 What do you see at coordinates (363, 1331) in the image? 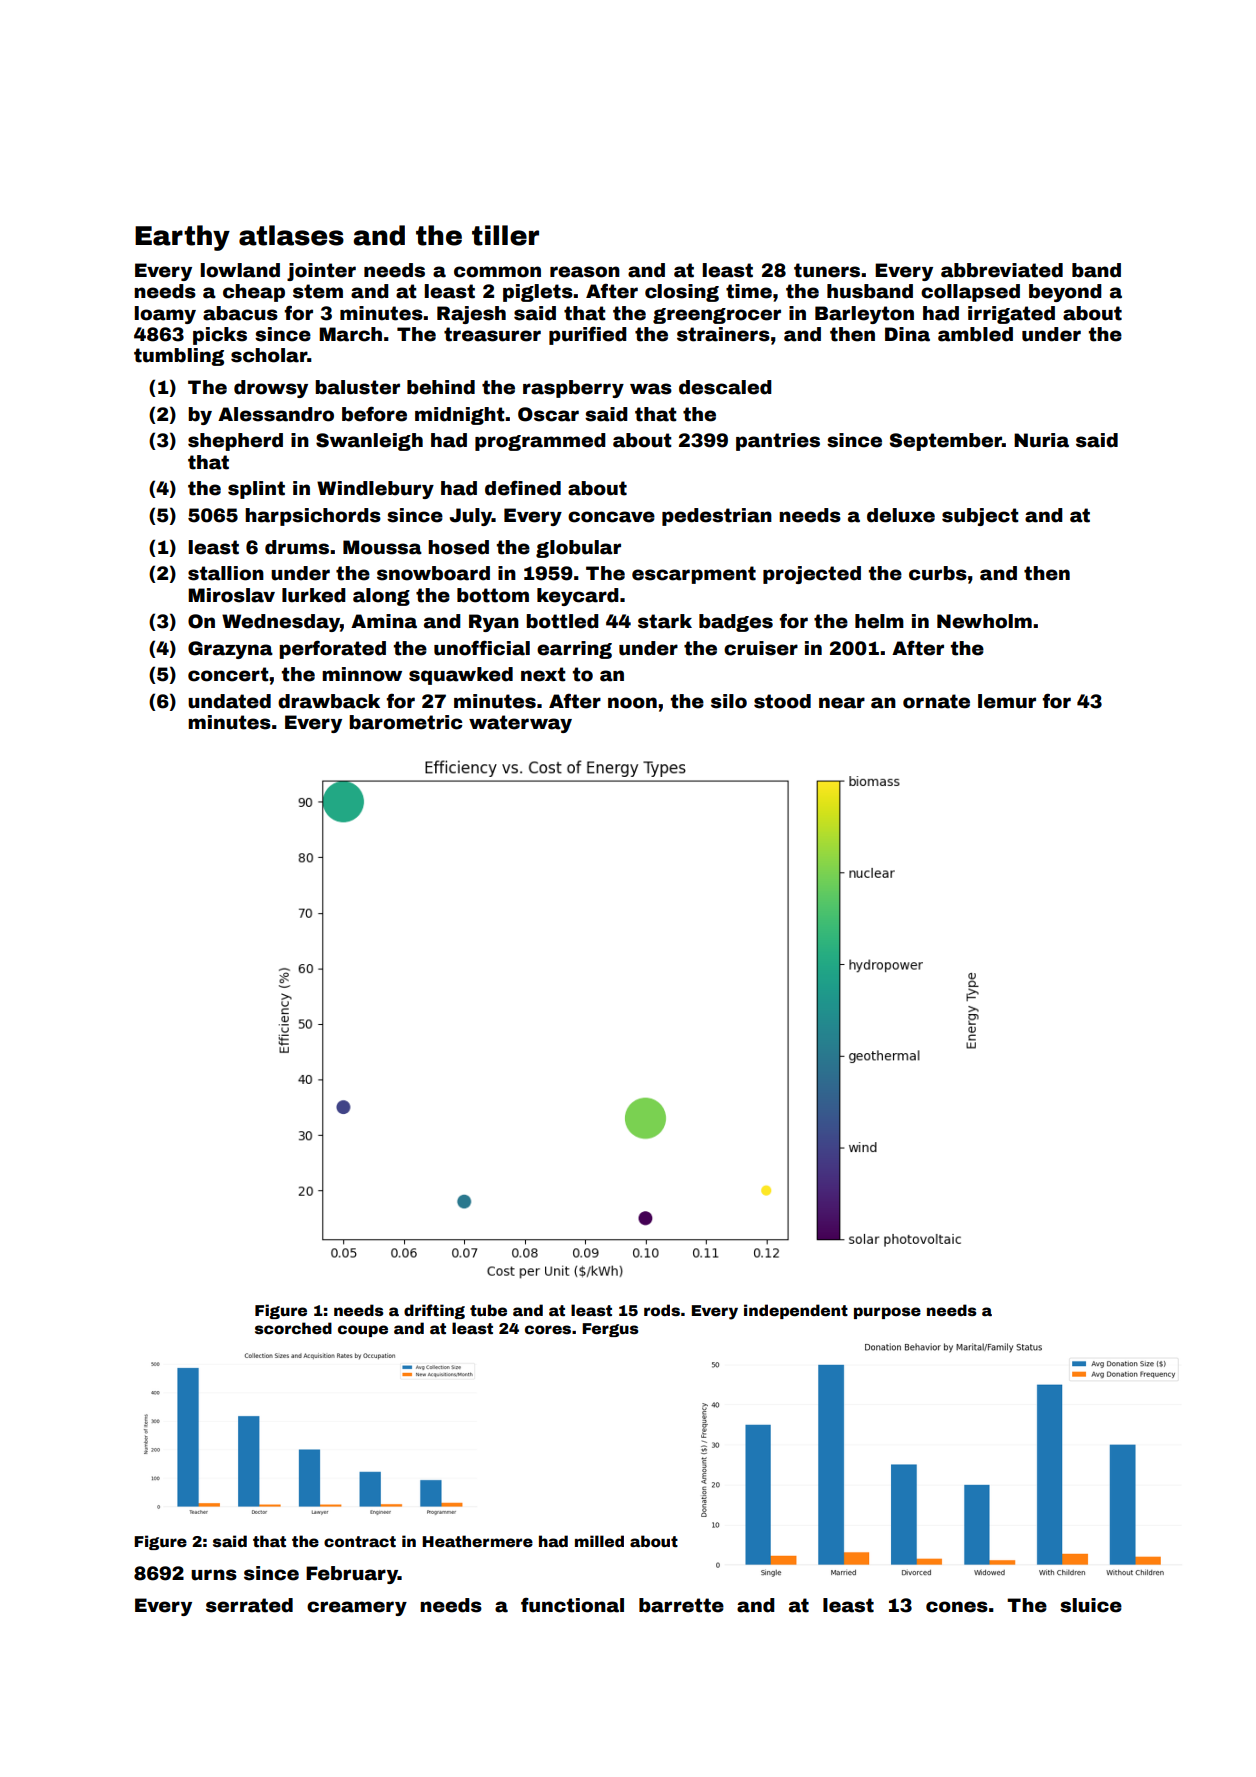
I see `coupe` at bounding box center [363, 1331].
